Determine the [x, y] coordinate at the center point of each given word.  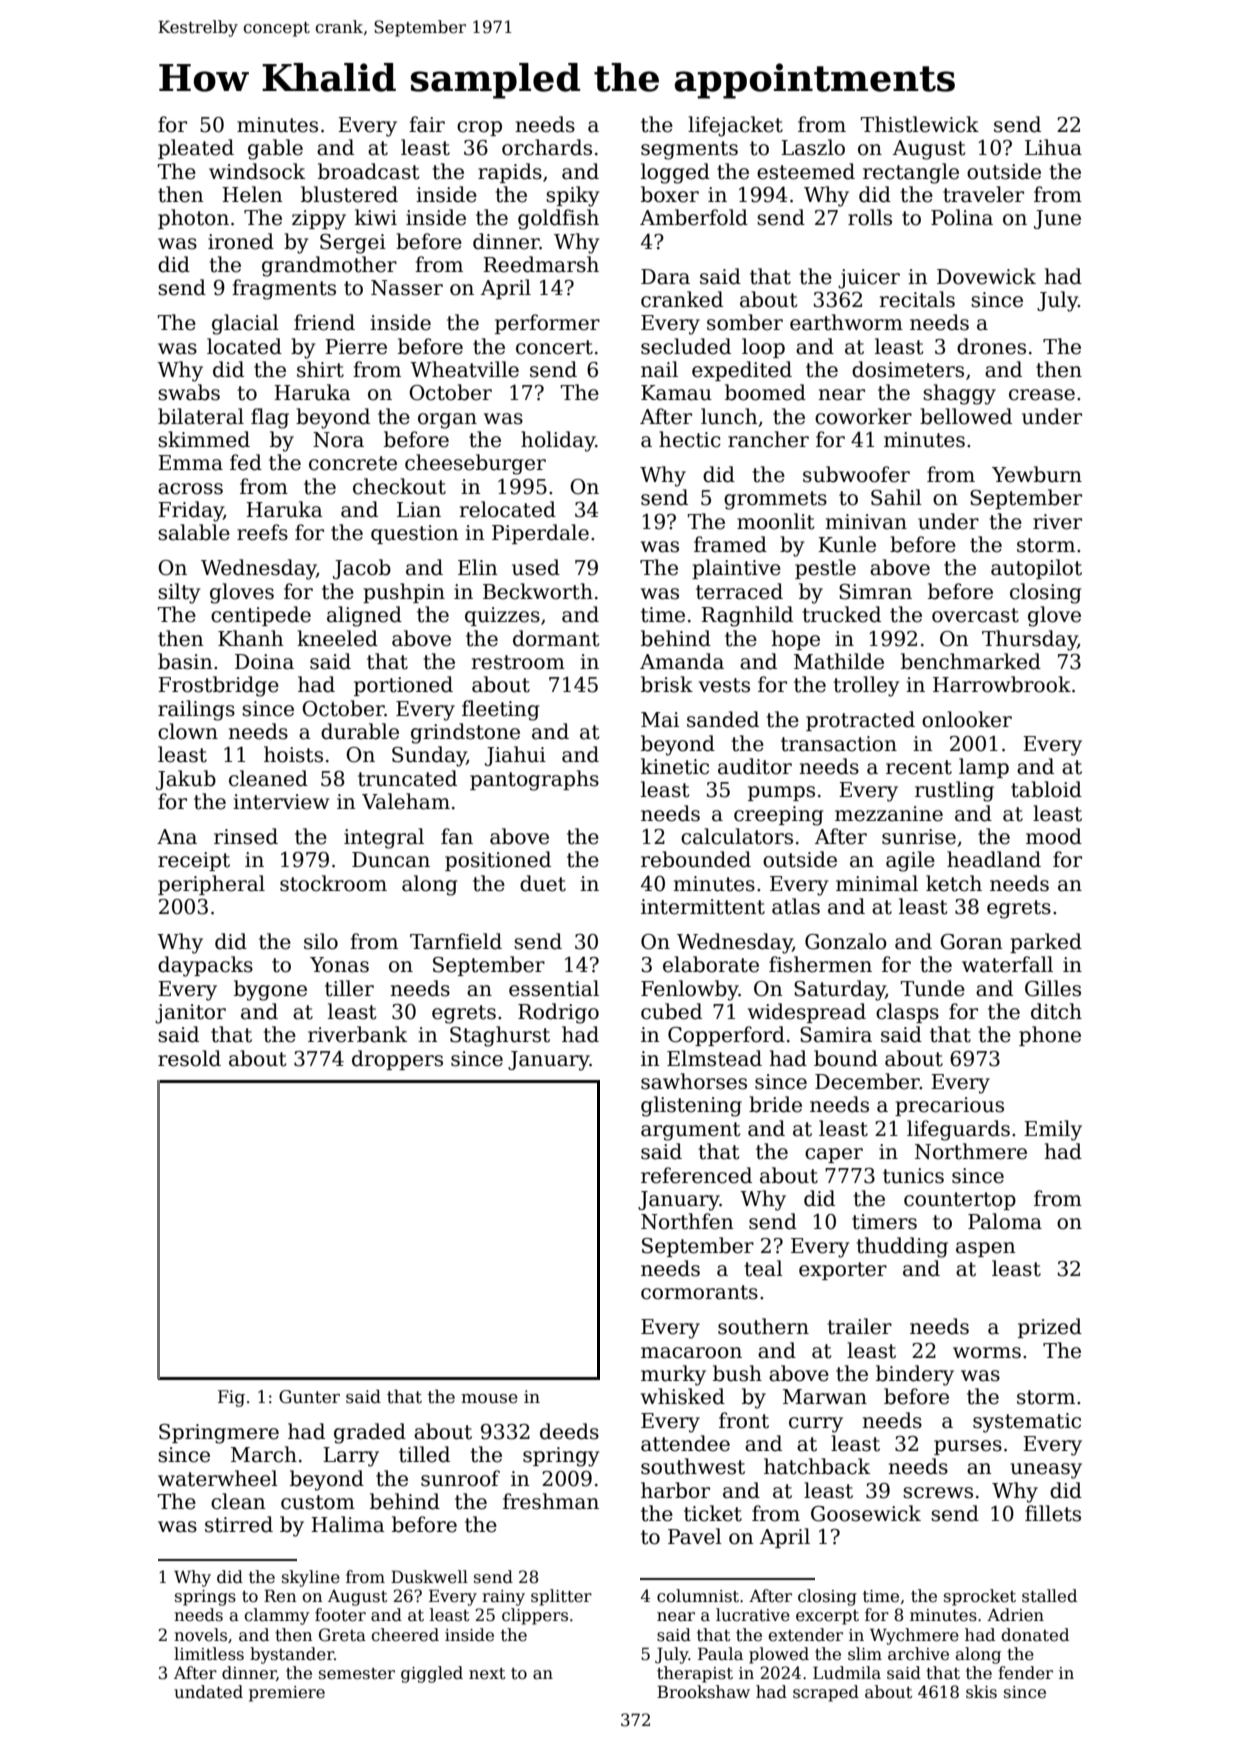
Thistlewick [920, 124]
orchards [547, 147]
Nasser [407, 288]
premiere [287, 1694]
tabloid [1046, 789]
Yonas [339, 965]
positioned [498, 861]
